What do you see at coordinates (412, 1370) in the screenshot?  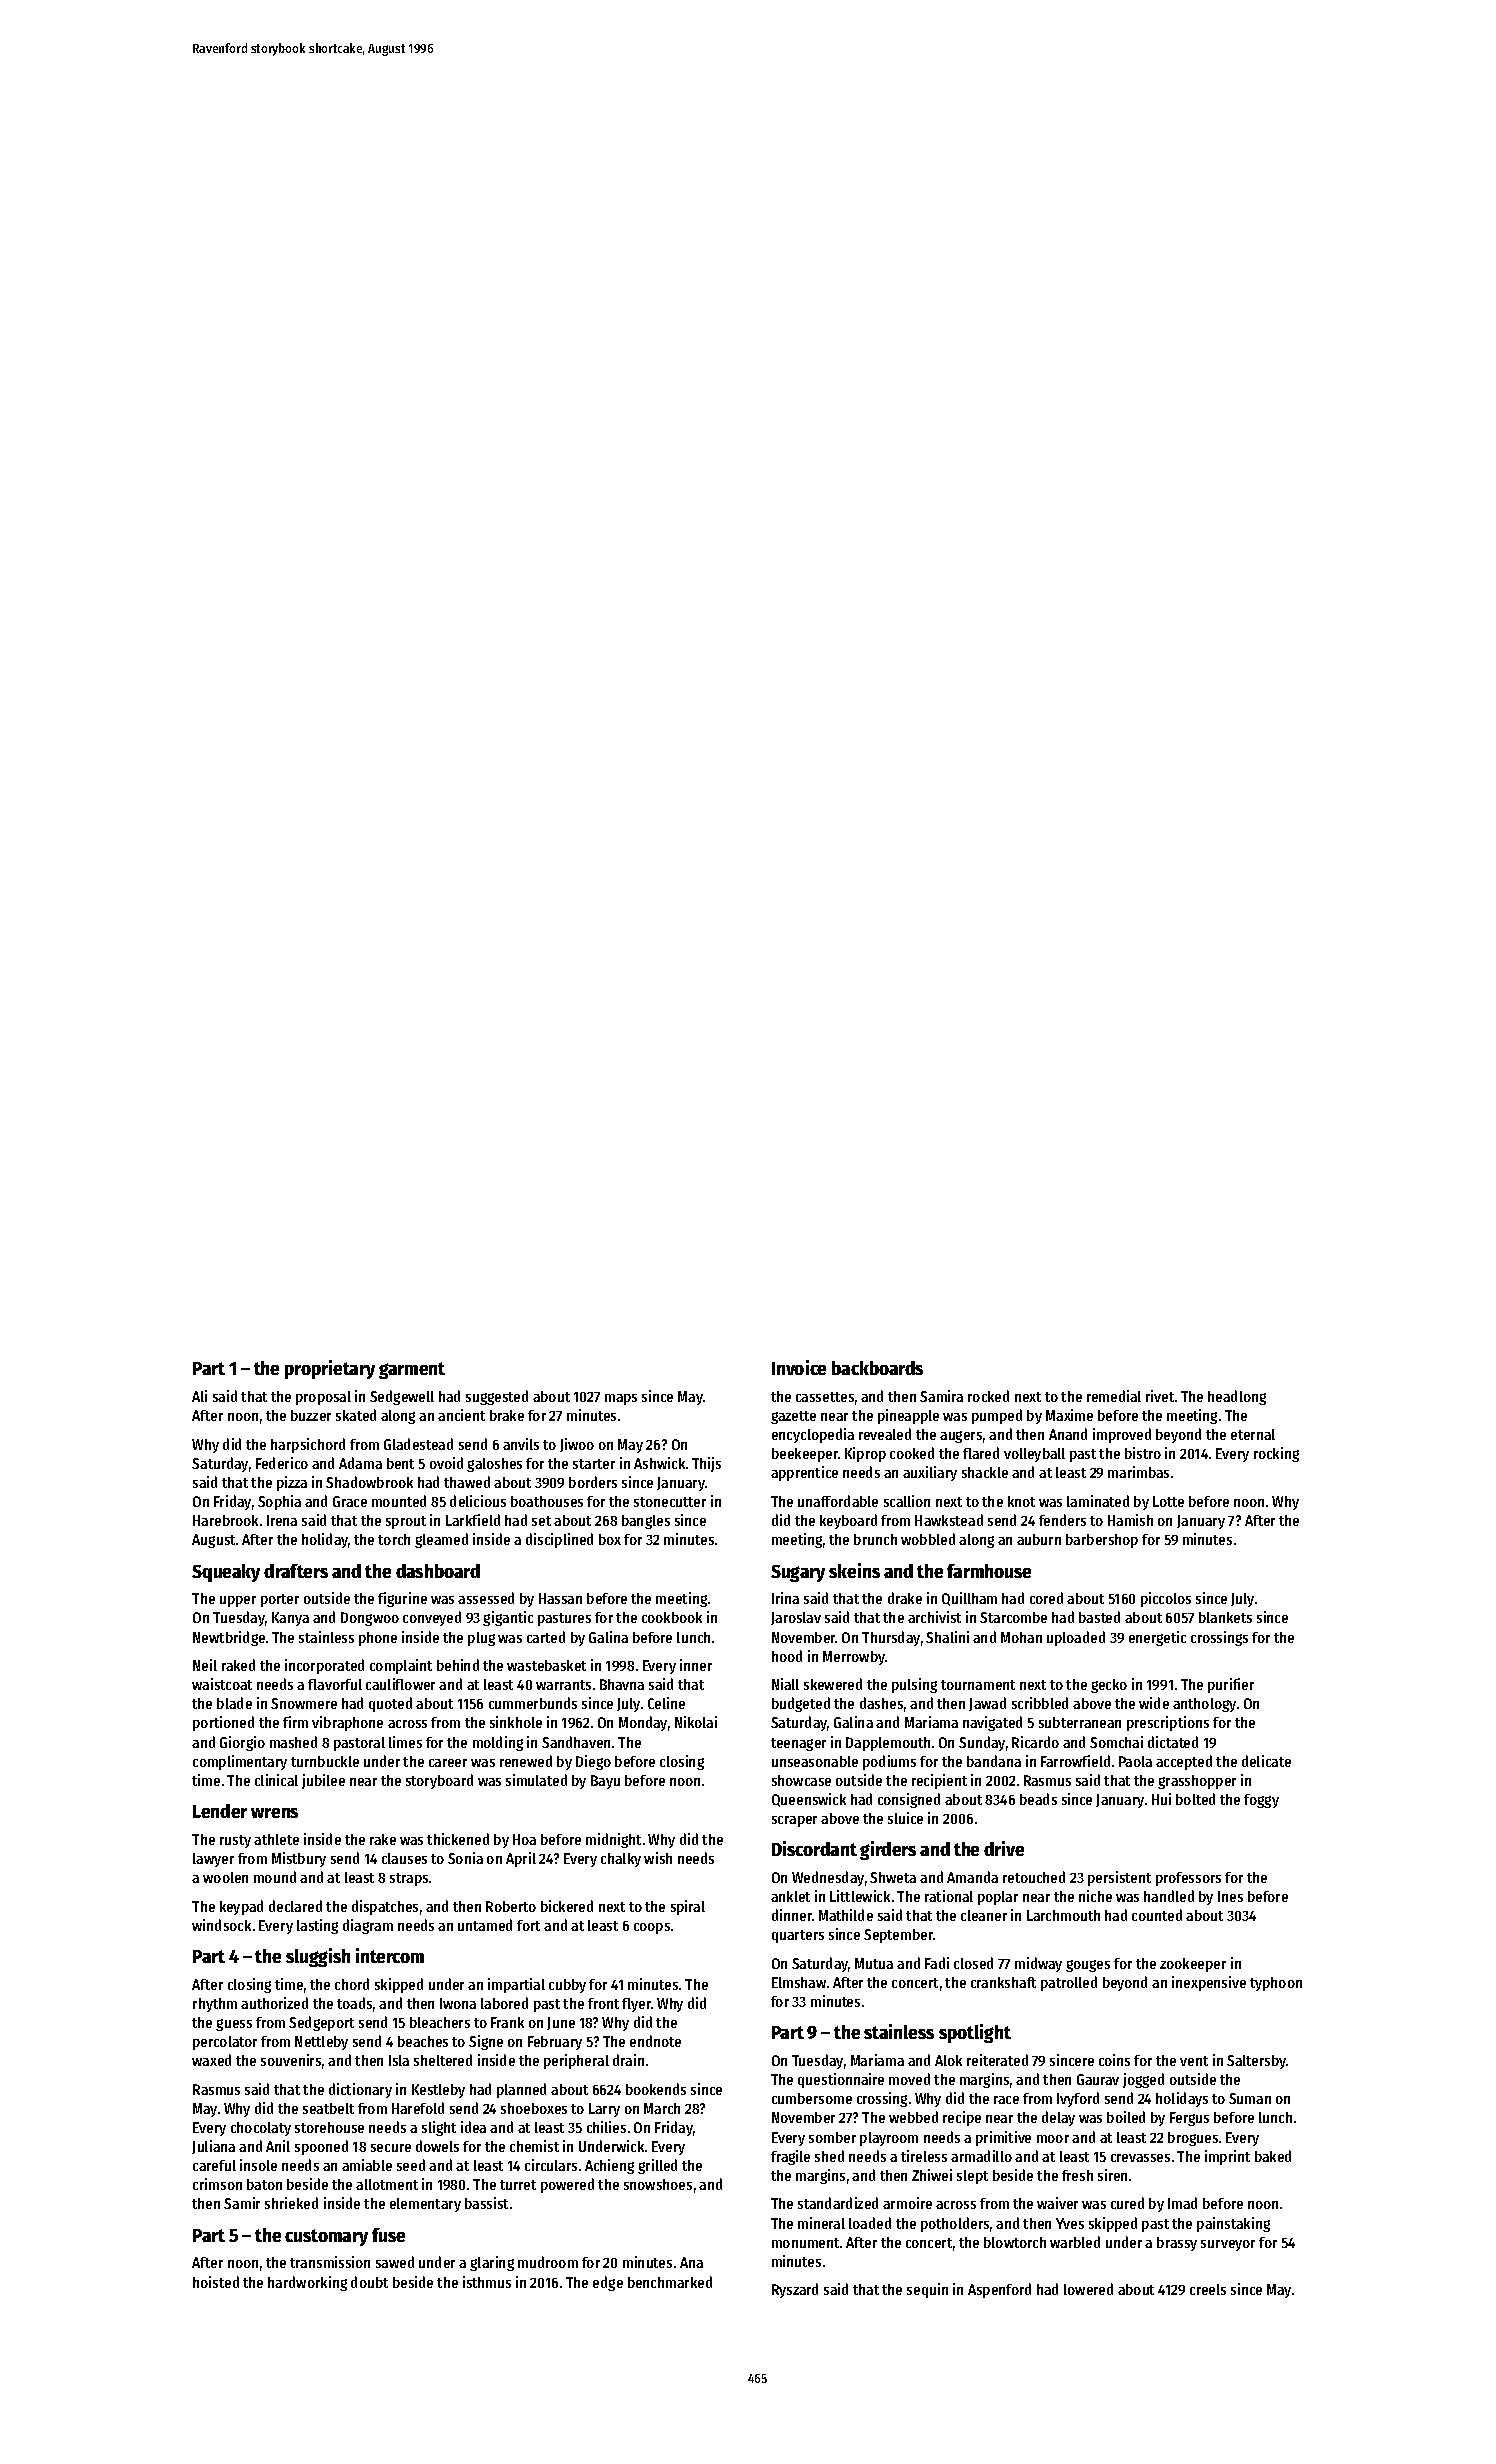 I see `garment` at bounding box center [412, 1370].
